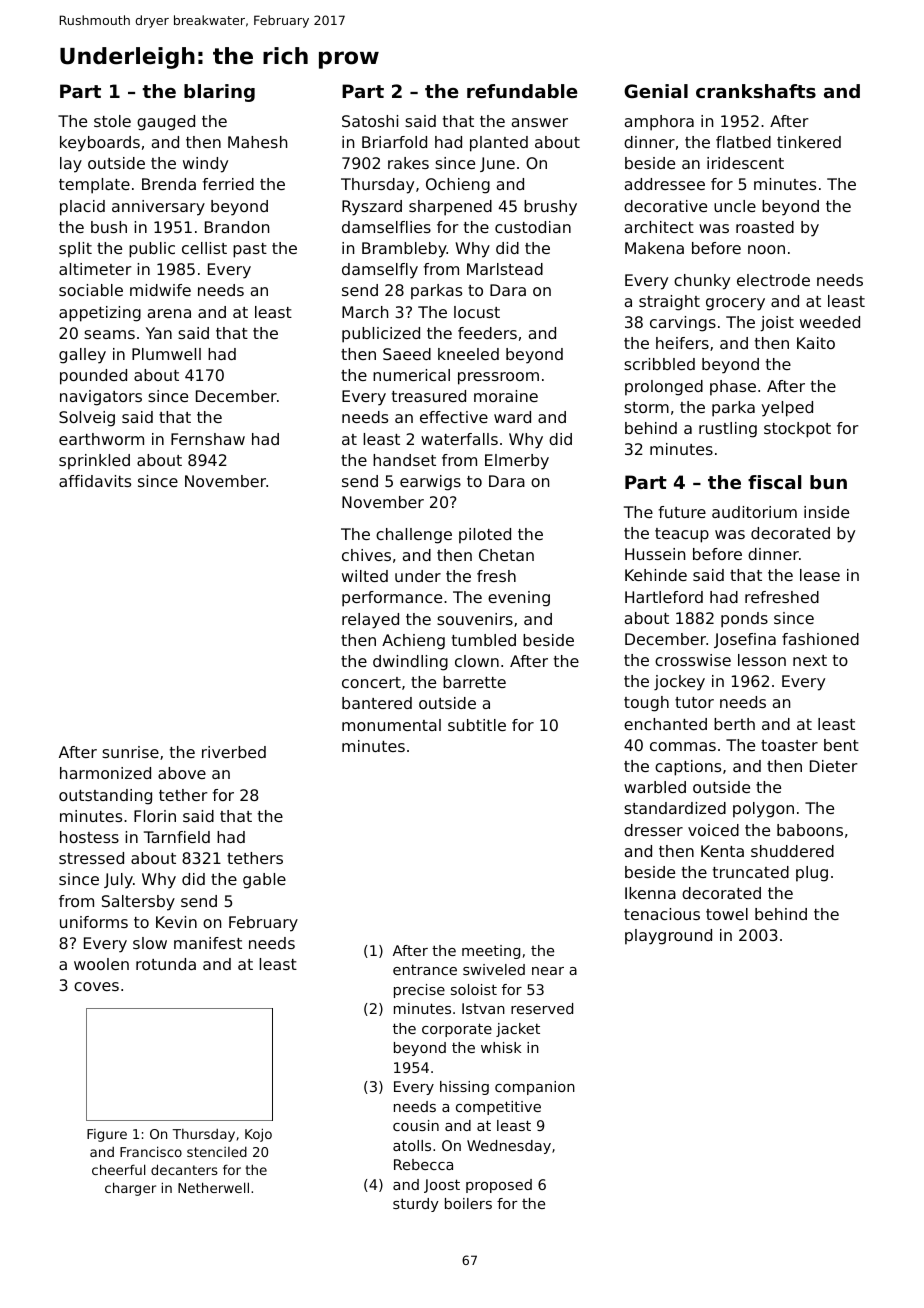 The height and width of the document is (1308, 924). Describe the element at coordinates (130, 752) in the document. I see `sunrise` at that location.
